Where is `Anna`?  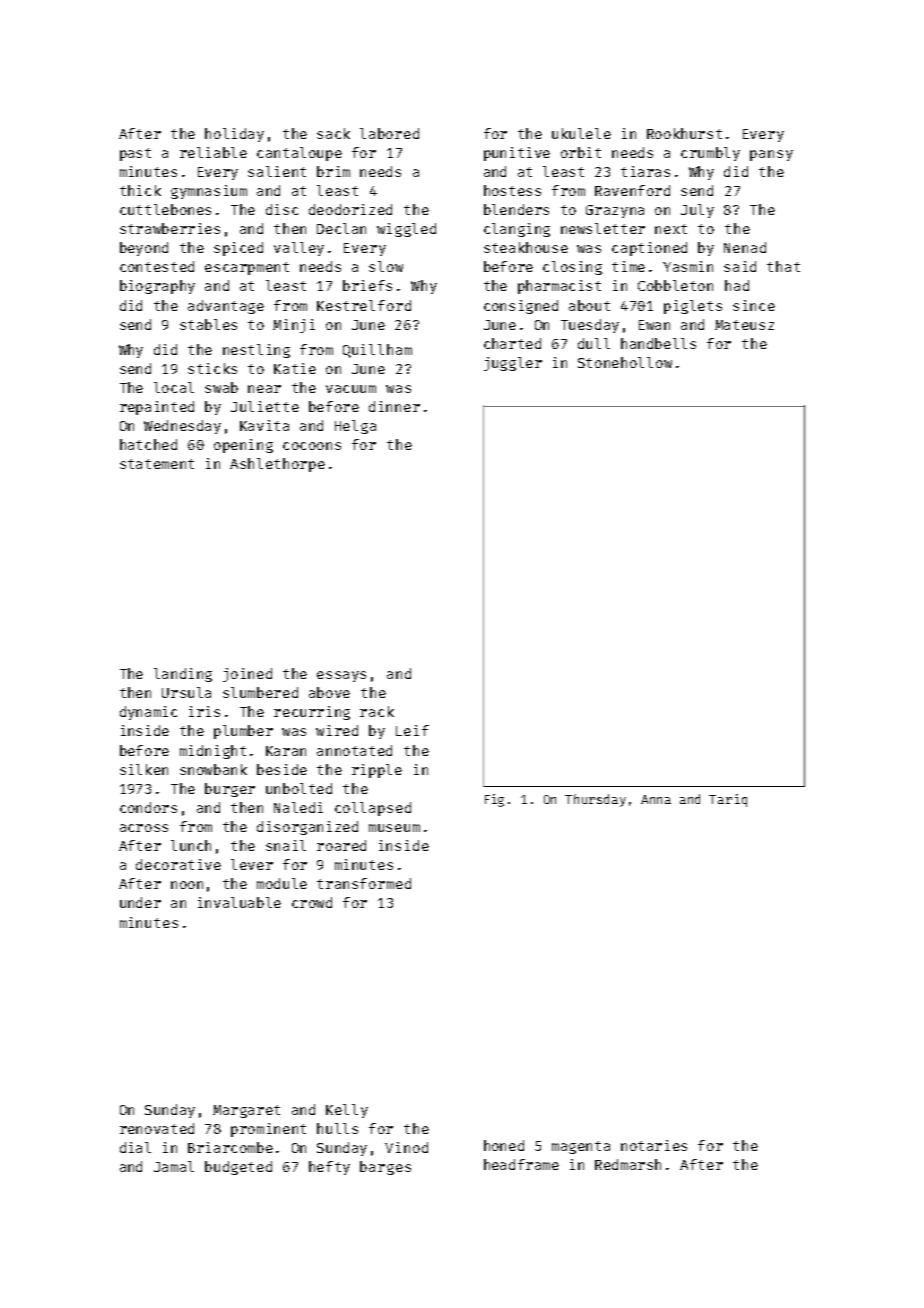
Anna is located at coordinates (656, 799).
